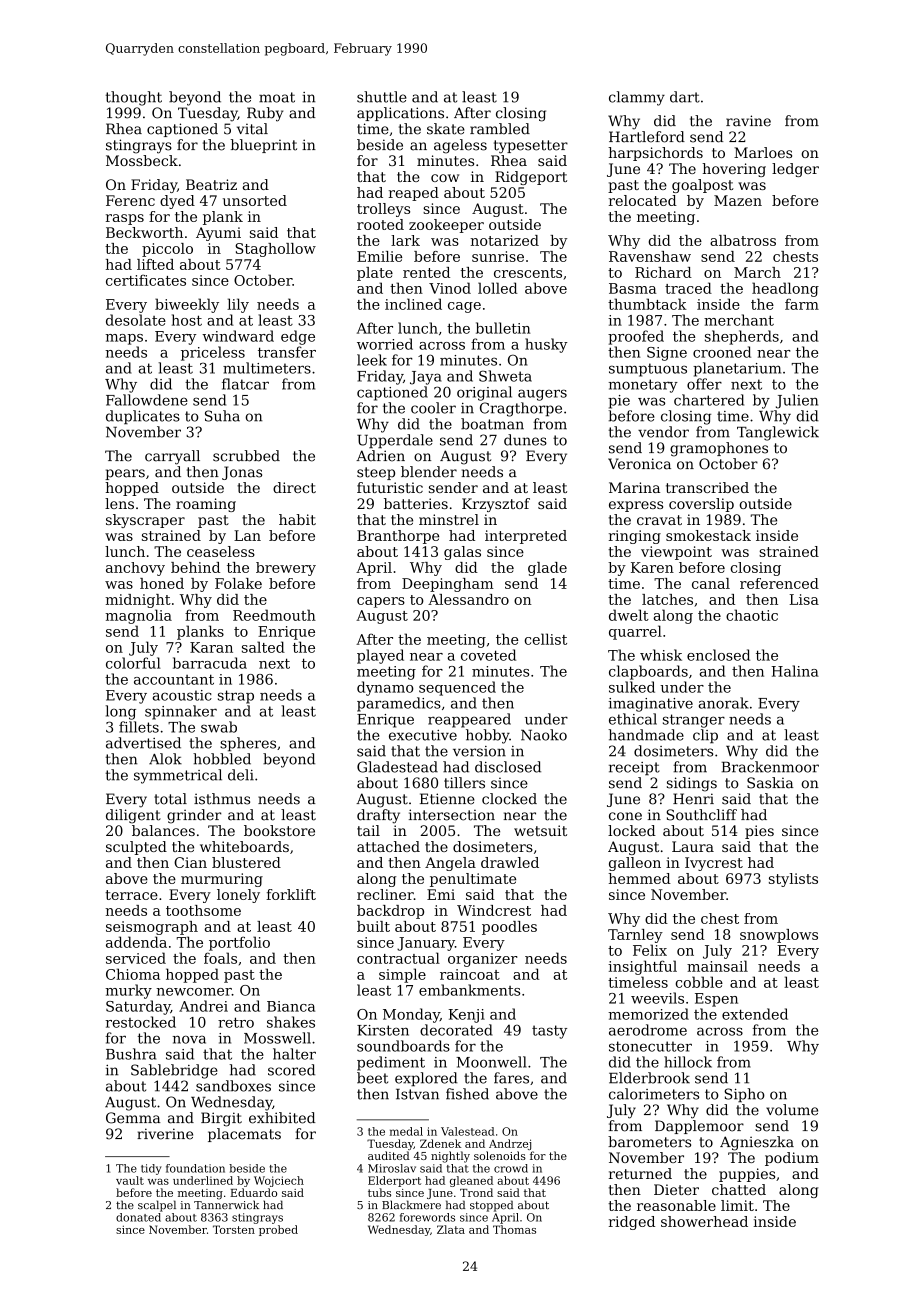 Image resolution: width=924 pixels, height=1308 pixels. Describe the element at coordinates (138, 1217) in the document. I see `donated` at that location.
